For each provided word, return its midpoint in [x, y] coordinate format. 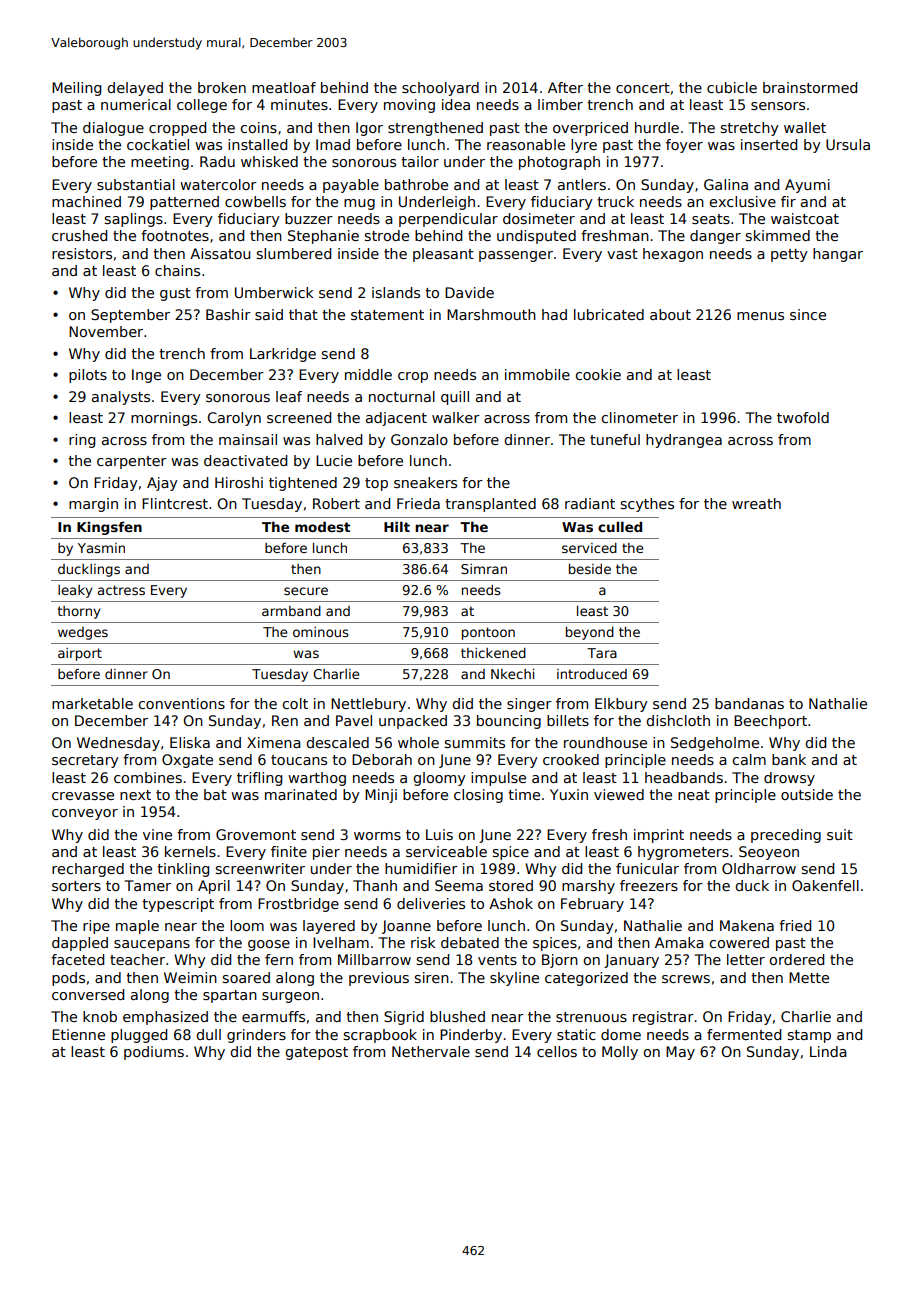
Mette [809, 977]
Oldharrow [759, 868]
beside [590, 569]
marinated [301, 794]
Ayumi [807, 186]
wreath [756, 503]
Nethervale [431, 1051]
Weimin [190, 977]
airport [80, 654]
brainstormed [810, 87]
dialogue [113, 129]
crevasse [83, 796]
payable [351, 186]
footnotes [175, 235]
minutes [299, 104]
